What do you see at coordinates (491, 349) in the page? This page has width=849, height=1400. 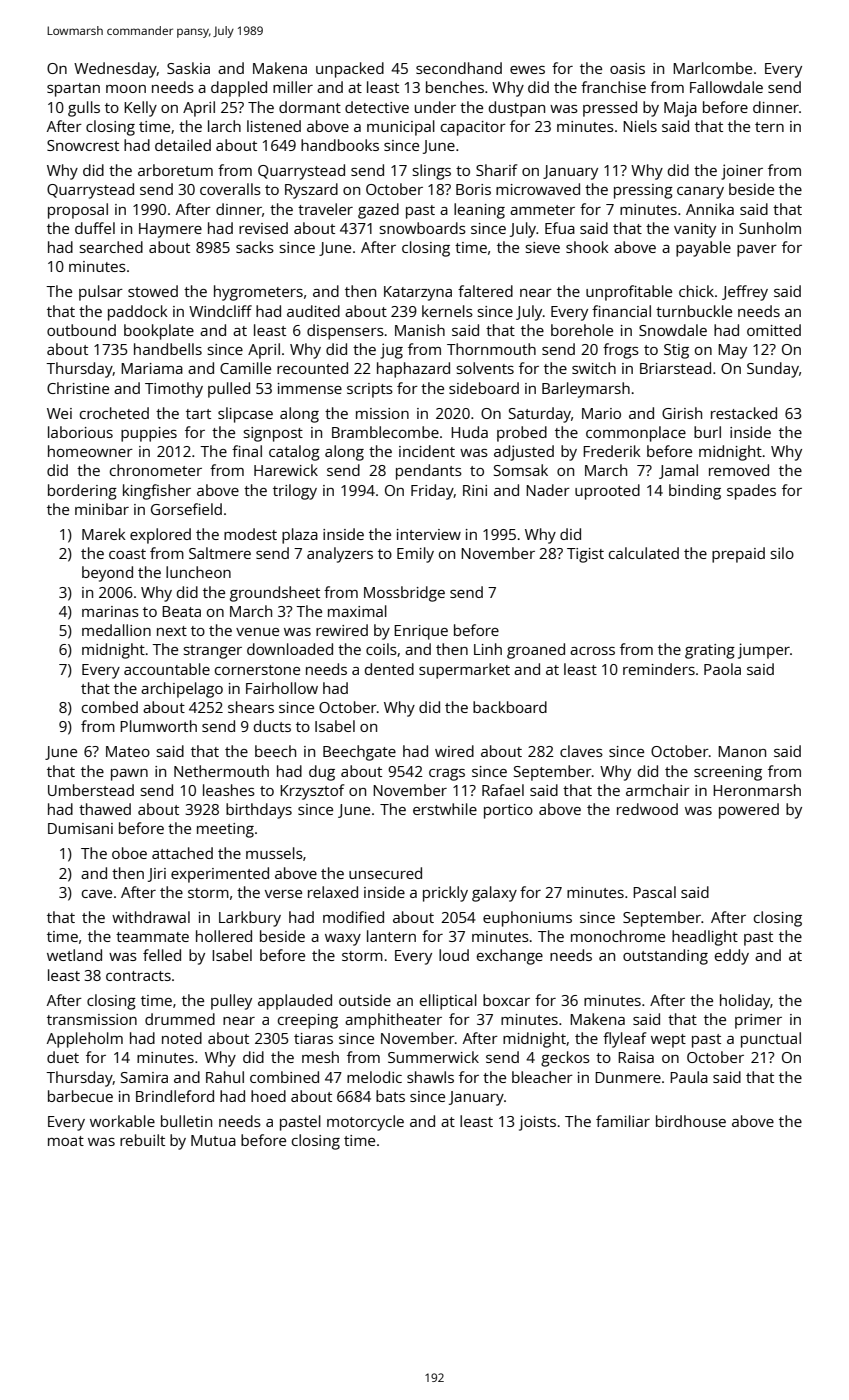 I see `Thornmouth` at bounding box center [491, 349].
